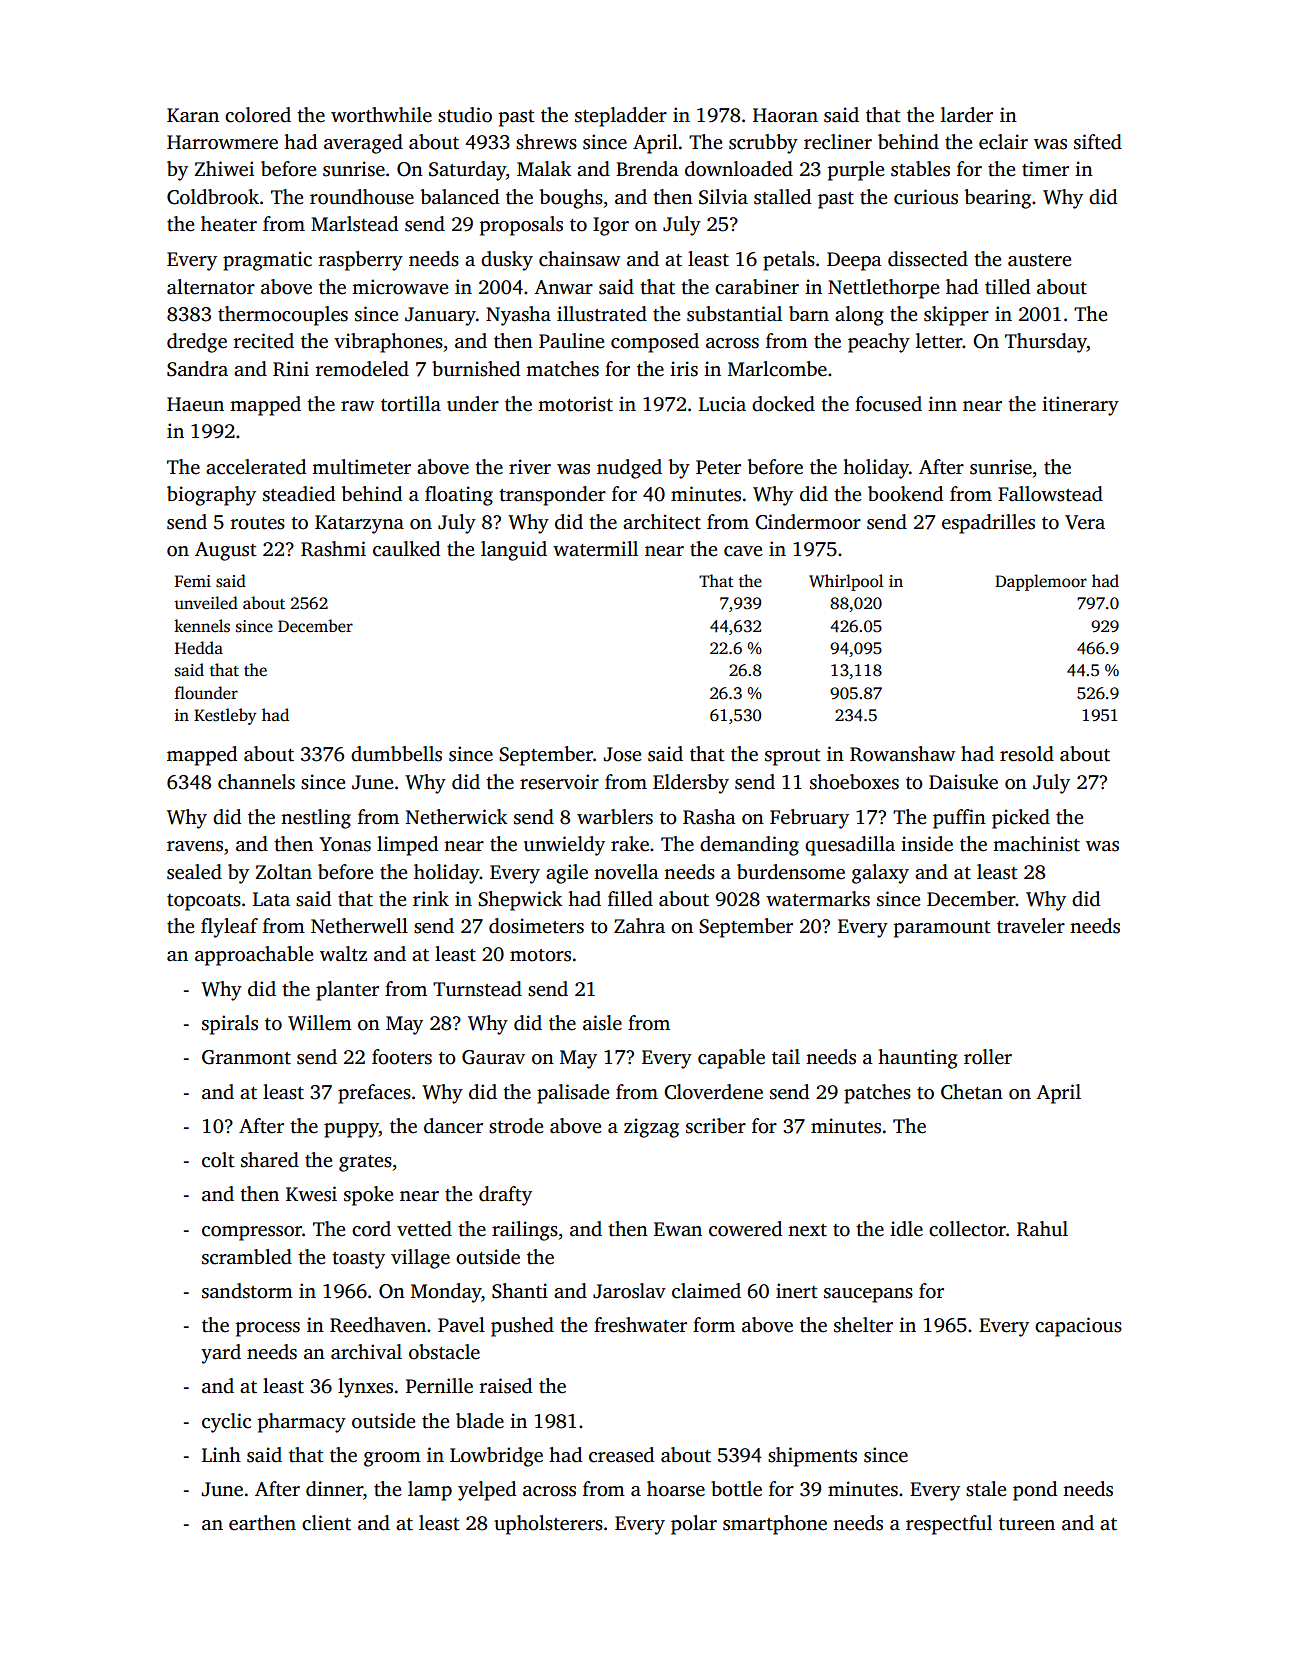  What do you see at coordinates (540, 955) in the page?
I see `motors` at bounding box center [540, 955].
